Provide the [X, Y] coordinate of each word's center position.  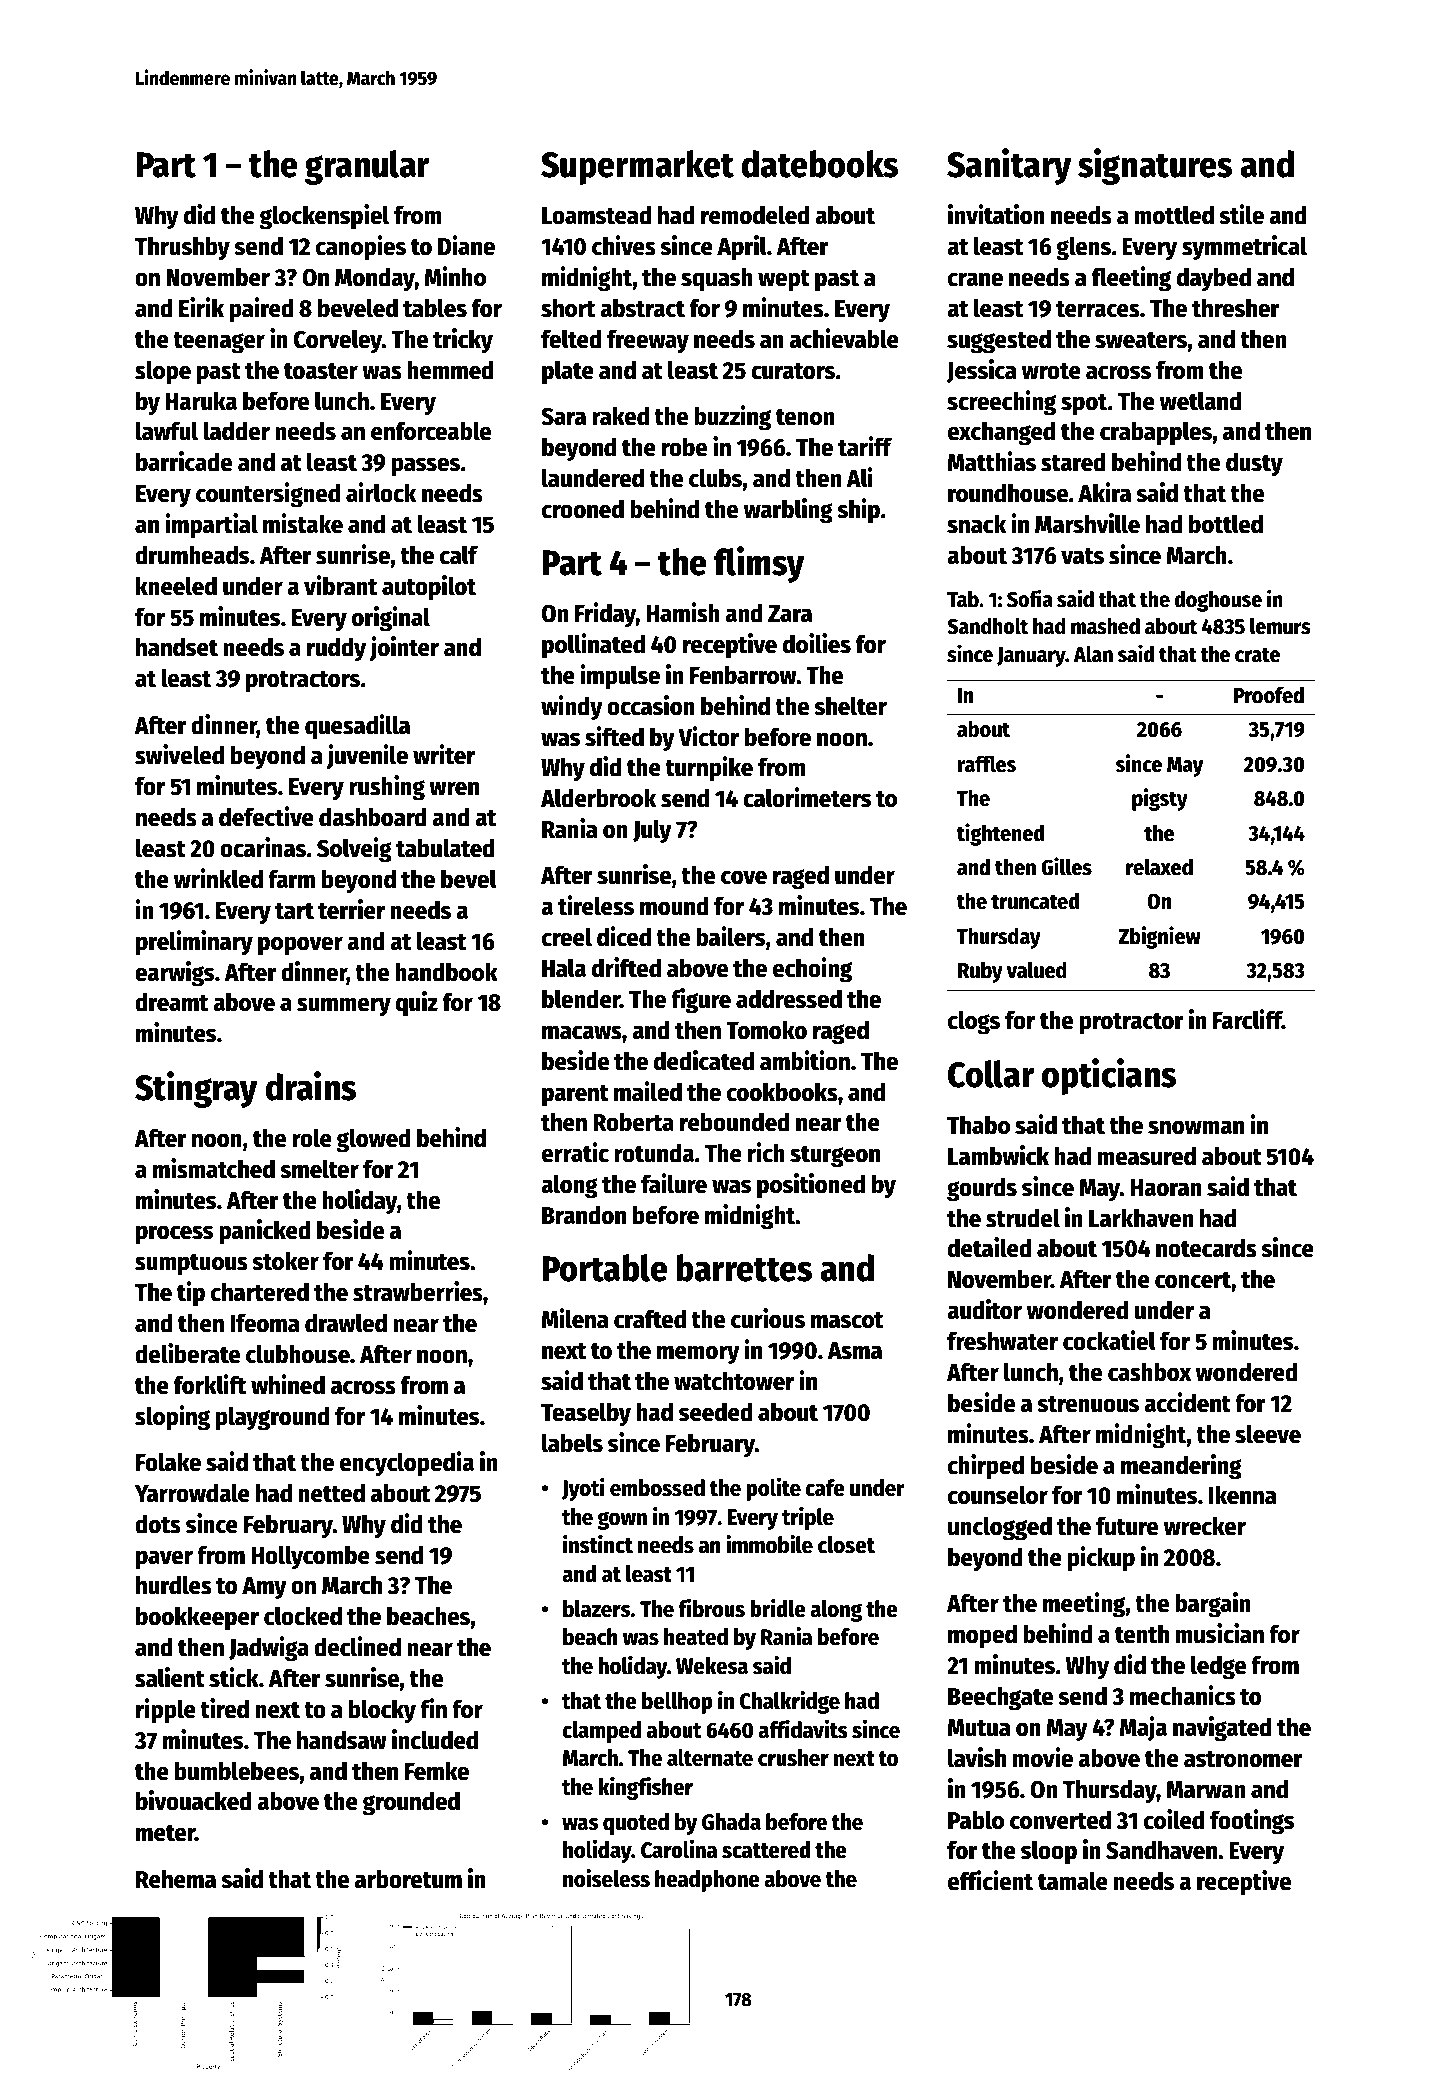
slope [163, 372]
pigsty [1160, 799]
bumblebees [237, 1771]
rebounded [735, 1122]
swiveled [179, 754]
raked [620, 416]
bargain [1212, 1605]
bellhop [677, 1703]
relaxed [1159, 867]
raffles [987, 764]
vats [1082, 556]
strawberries [418, 1291]
